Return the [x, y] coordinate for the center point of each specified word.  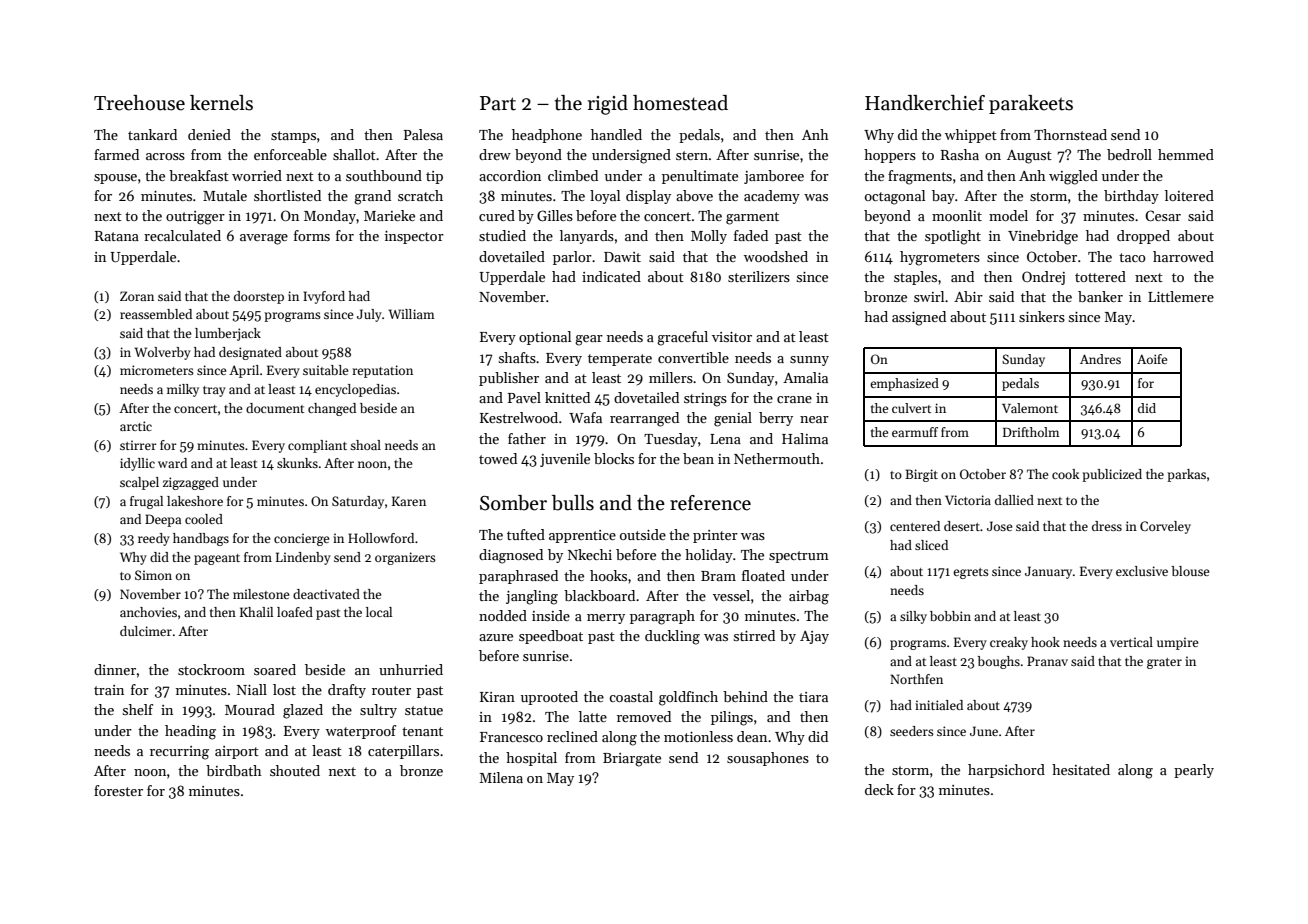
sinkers [1042, 316]
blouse [1190, 571]
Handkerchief [925, 103]
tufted [526, 534]
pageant [217, 559]
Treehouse [139, 103]
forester [118, 790]
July [369, 315]
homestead [680, 103]
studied [502, 235]
